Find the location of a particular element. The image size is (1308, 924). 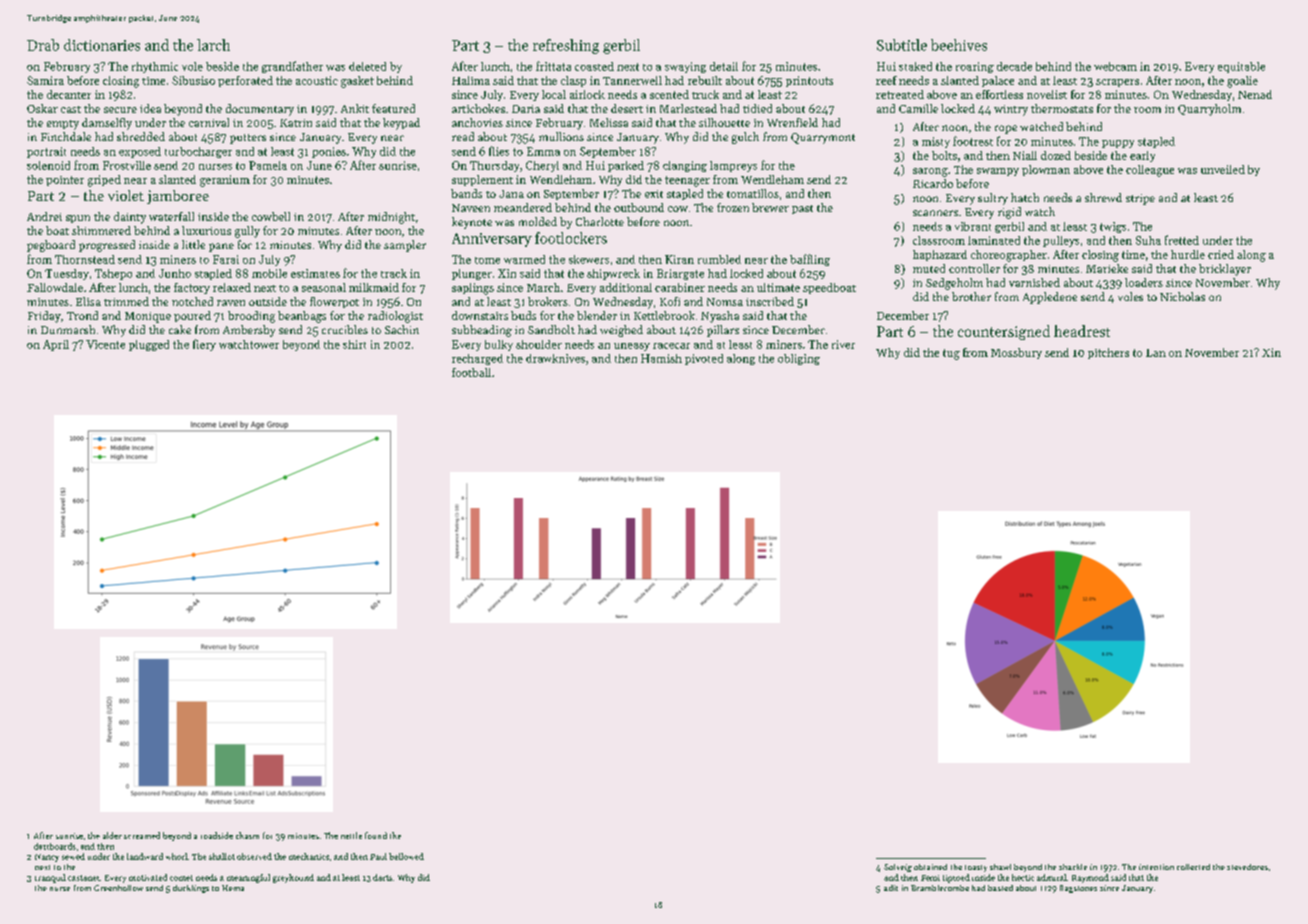

Greenhollow is located at coordinates (118, 888).
